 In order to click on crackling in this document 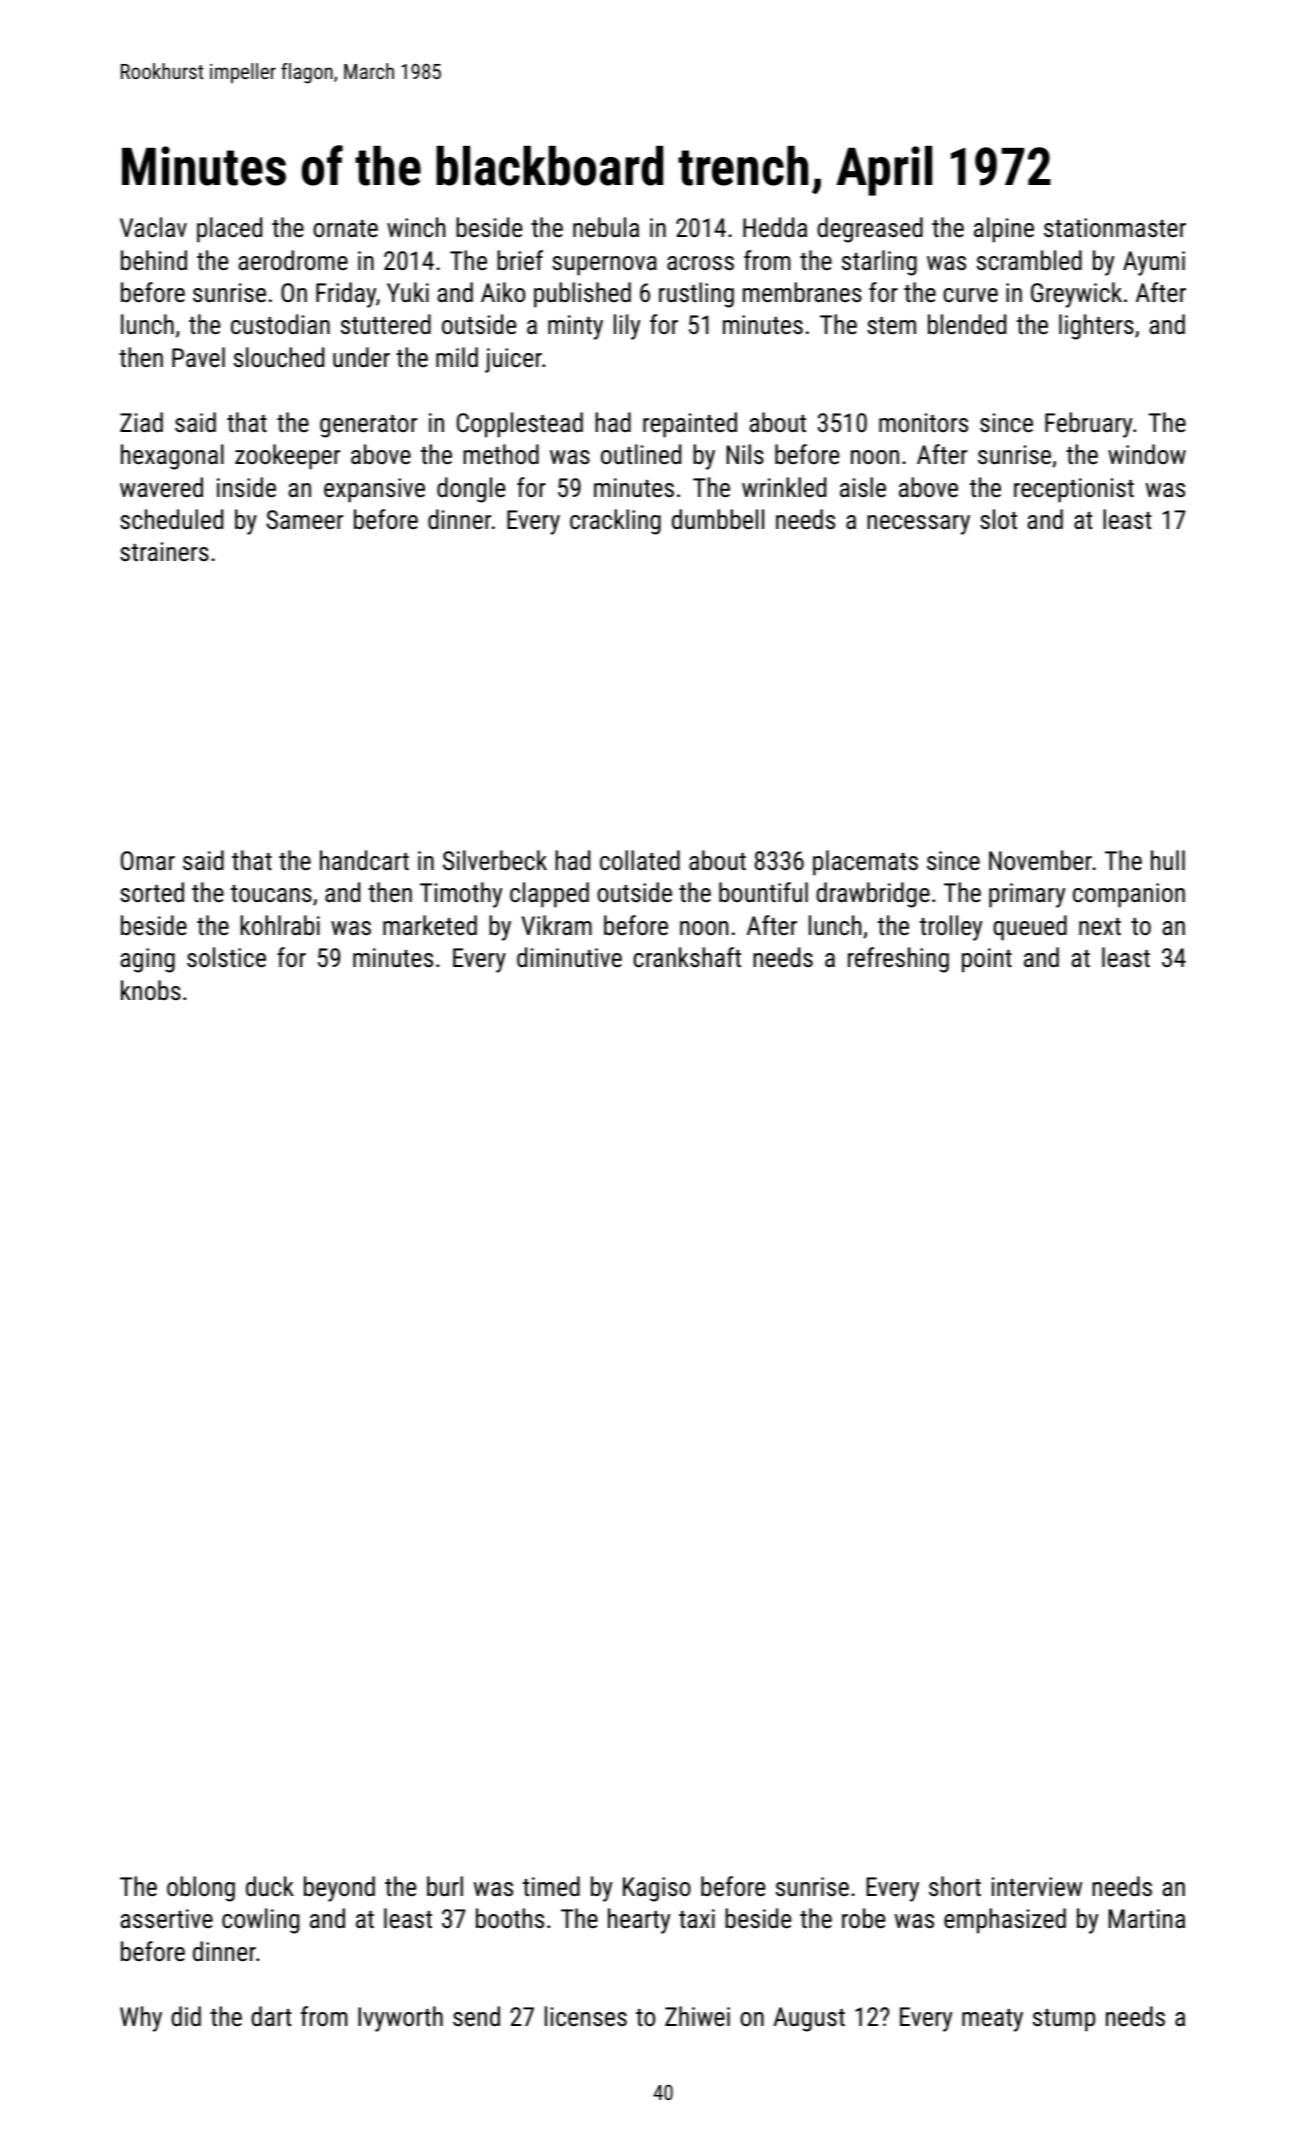, I will do `click(615, 522)`.
